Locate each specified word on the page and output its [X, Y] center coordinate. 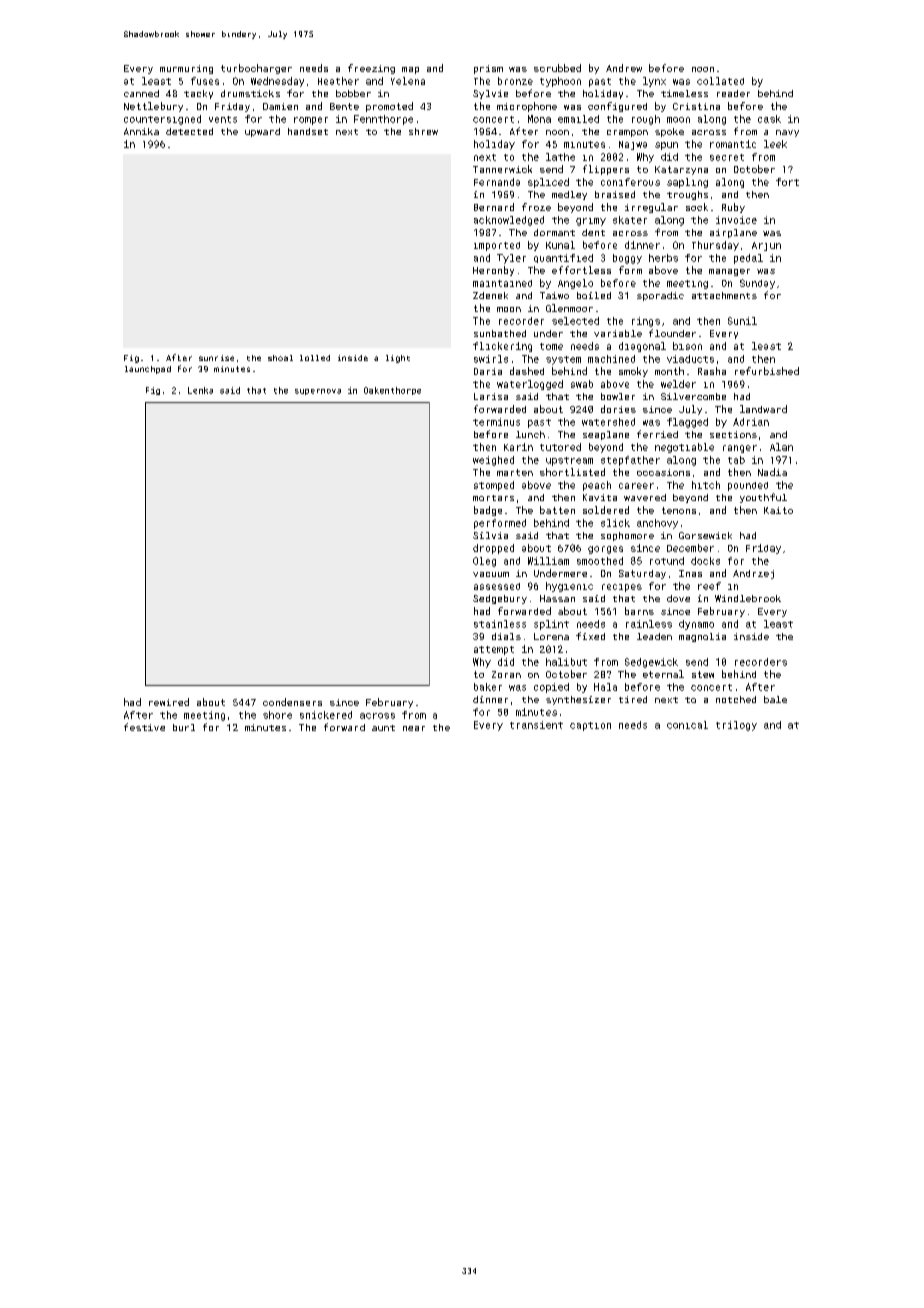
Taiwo [554, 295]
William [548, 561]
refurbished [767, 371]
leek [775, 144]
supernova [318, 392]
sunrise [216, 358]
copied [551, 688]
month [669, 371]
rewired [169, 702]
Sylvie [490, 94]
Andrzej [753, 574]
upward [262, 132]
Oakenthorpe [392, 391]
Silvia [490, 535]
